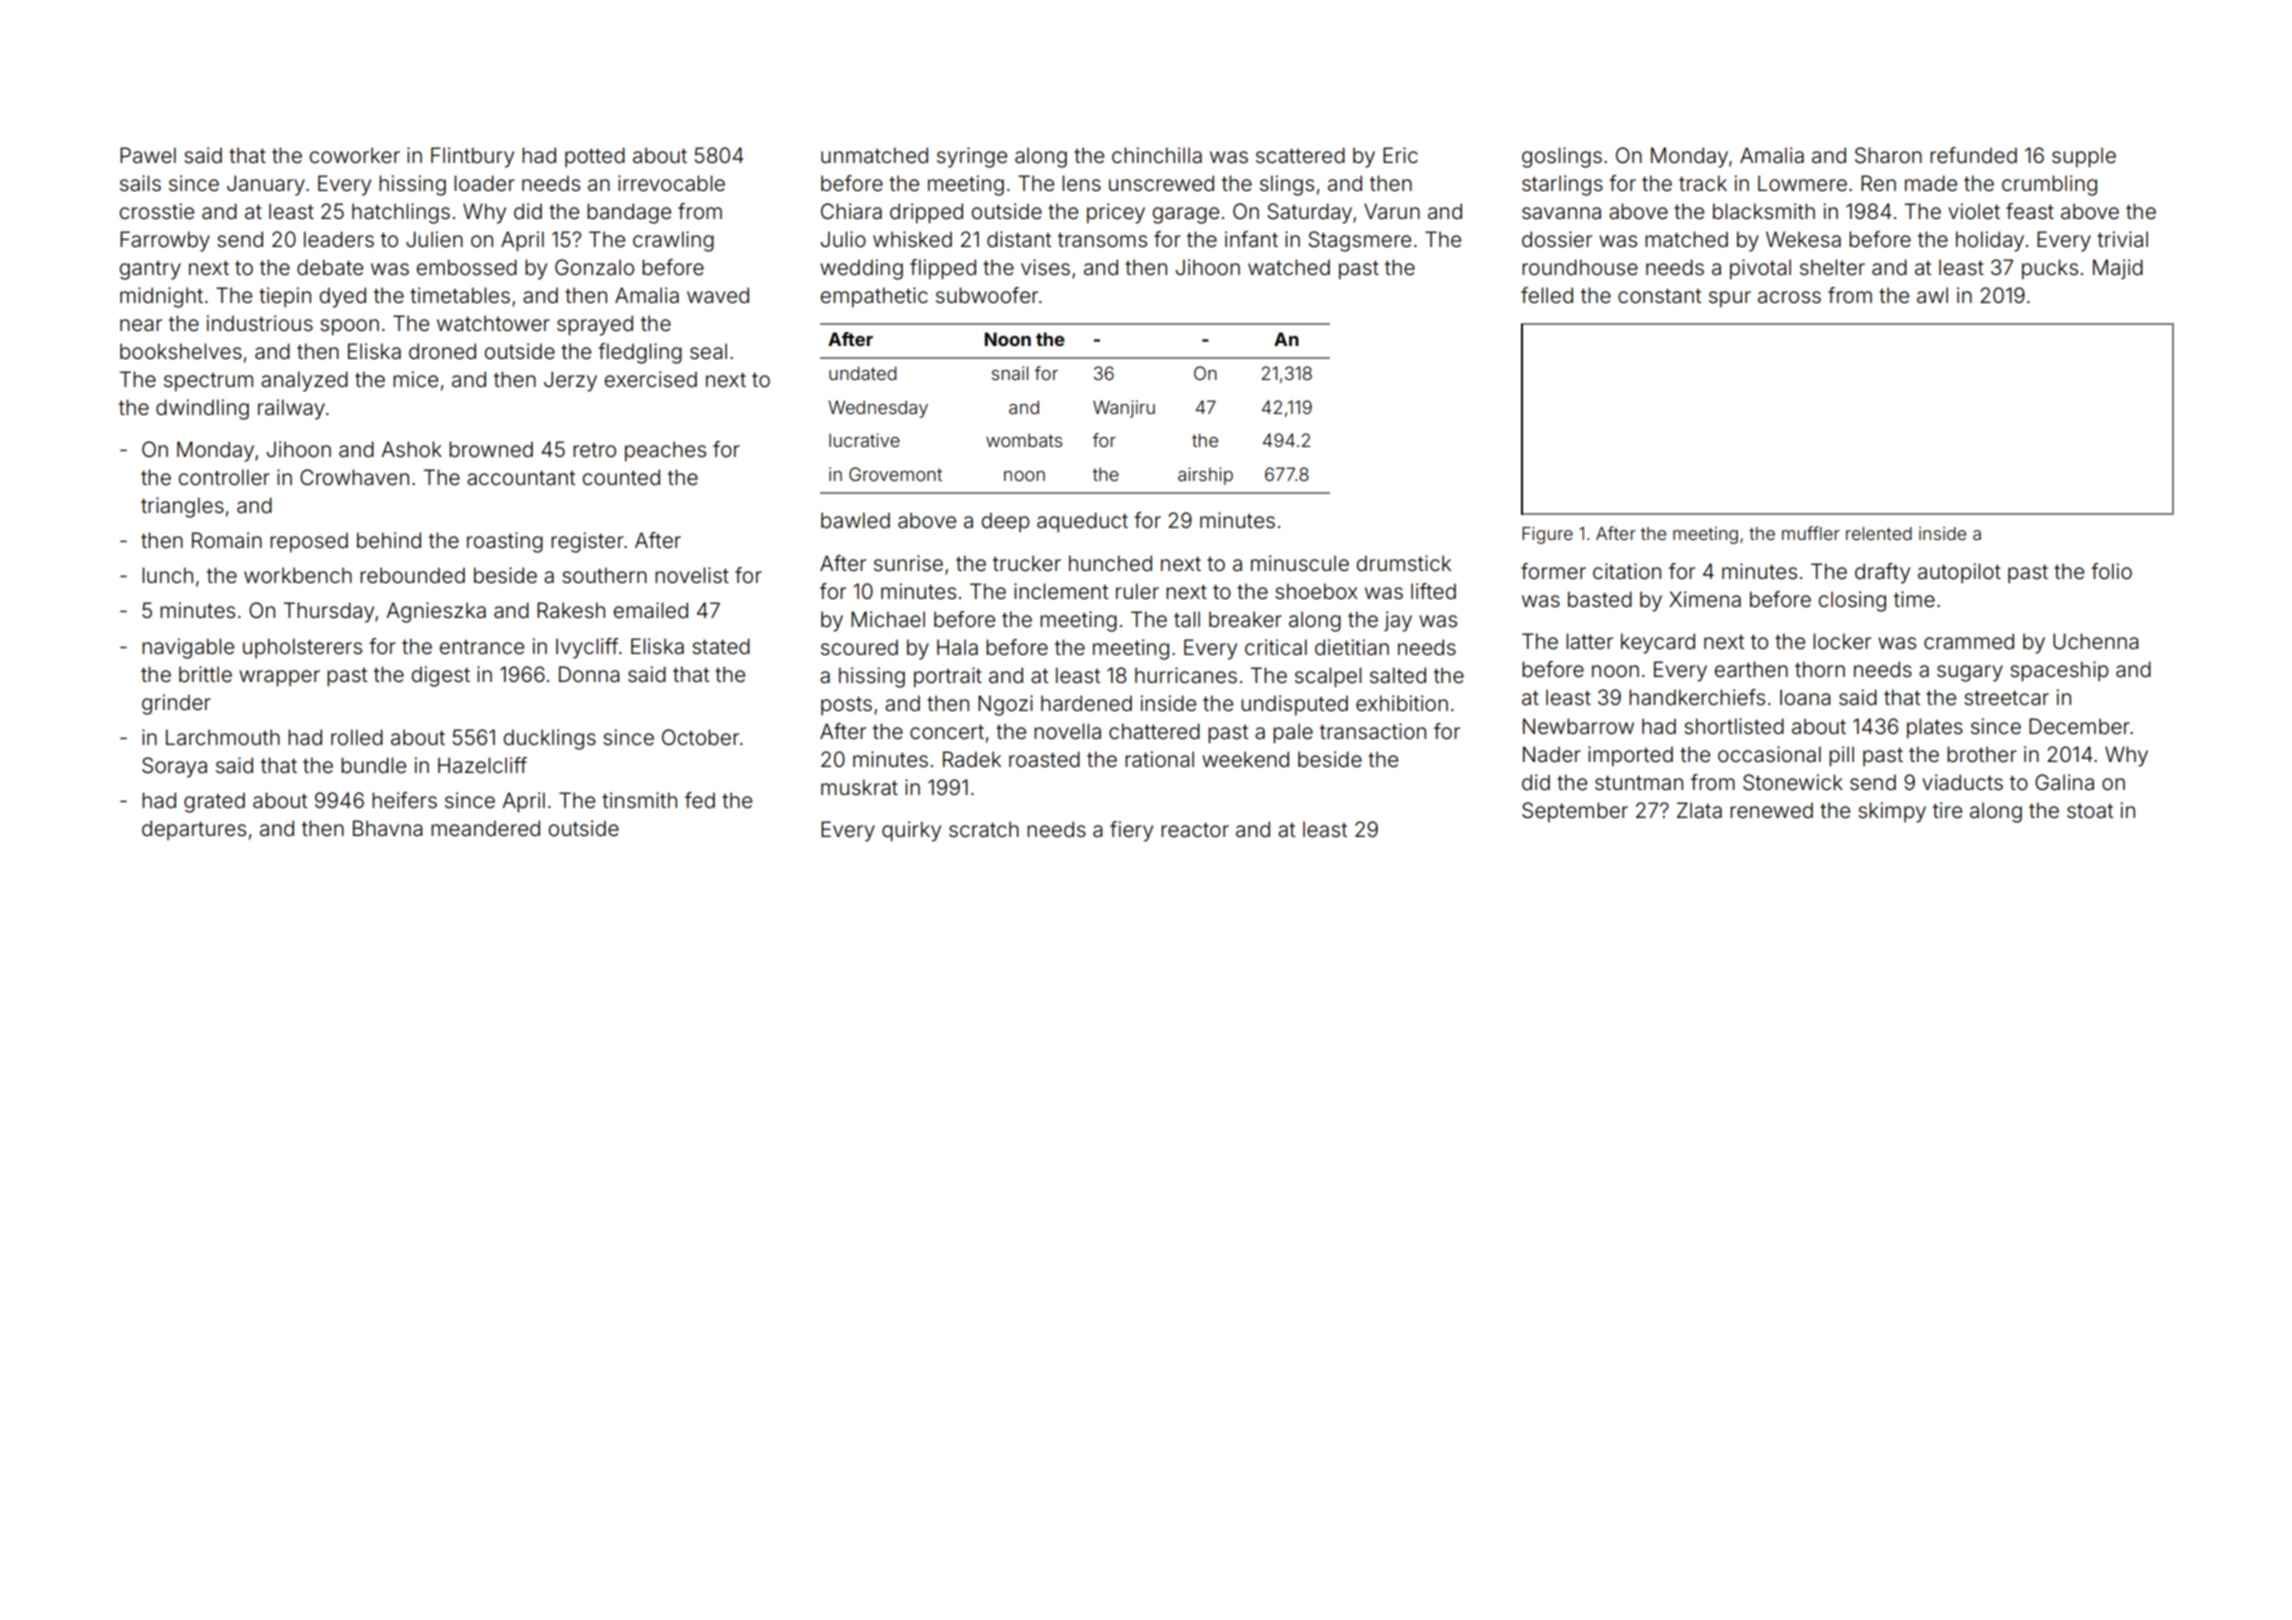 The image size is (2292, 1620). What do you see at coordinates (167, 575) in the image?
I see `lunch` at bounding box center [167, 575].
